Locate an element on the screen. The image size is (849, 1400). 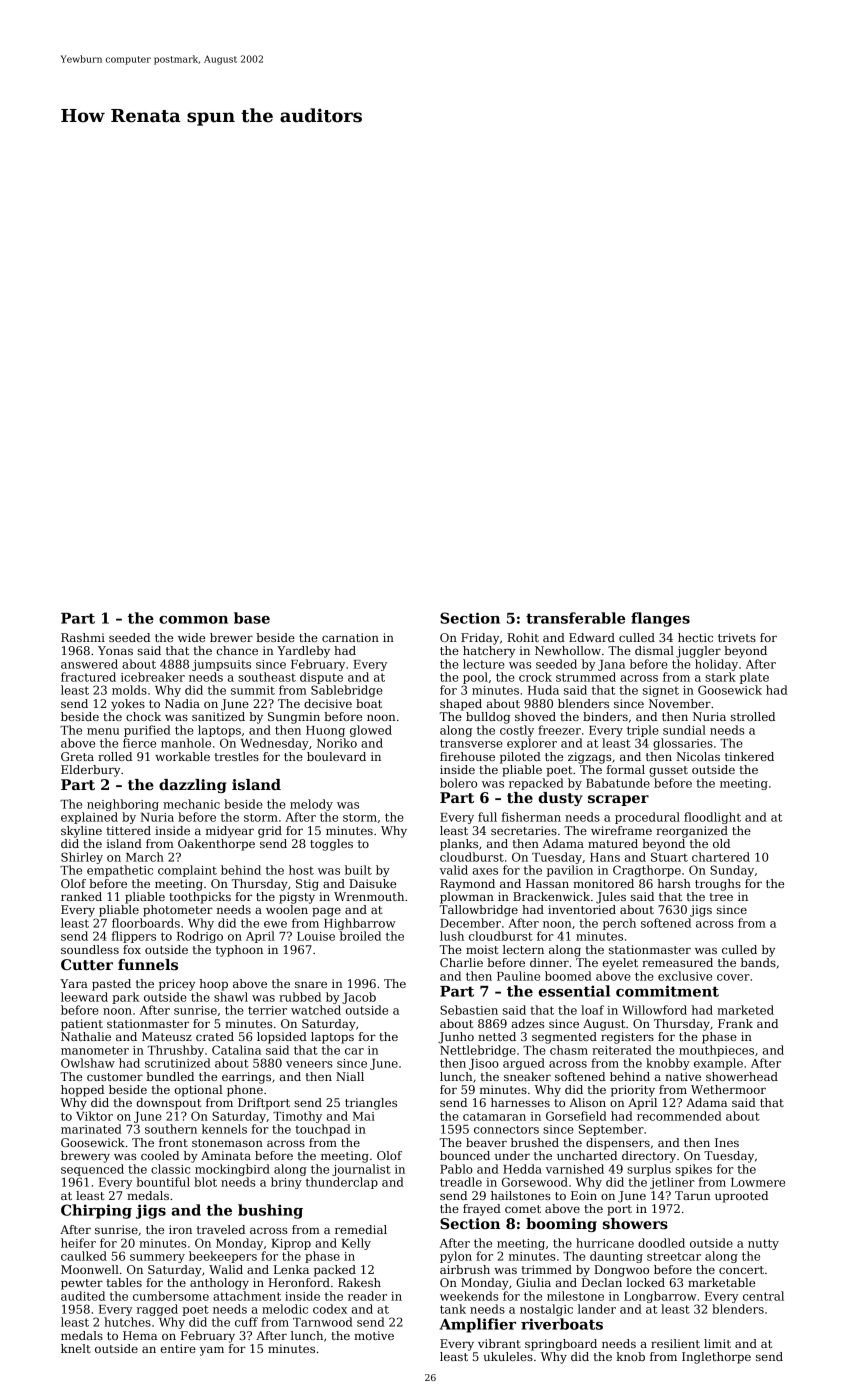
perch is located at coordinates (619, 924).
